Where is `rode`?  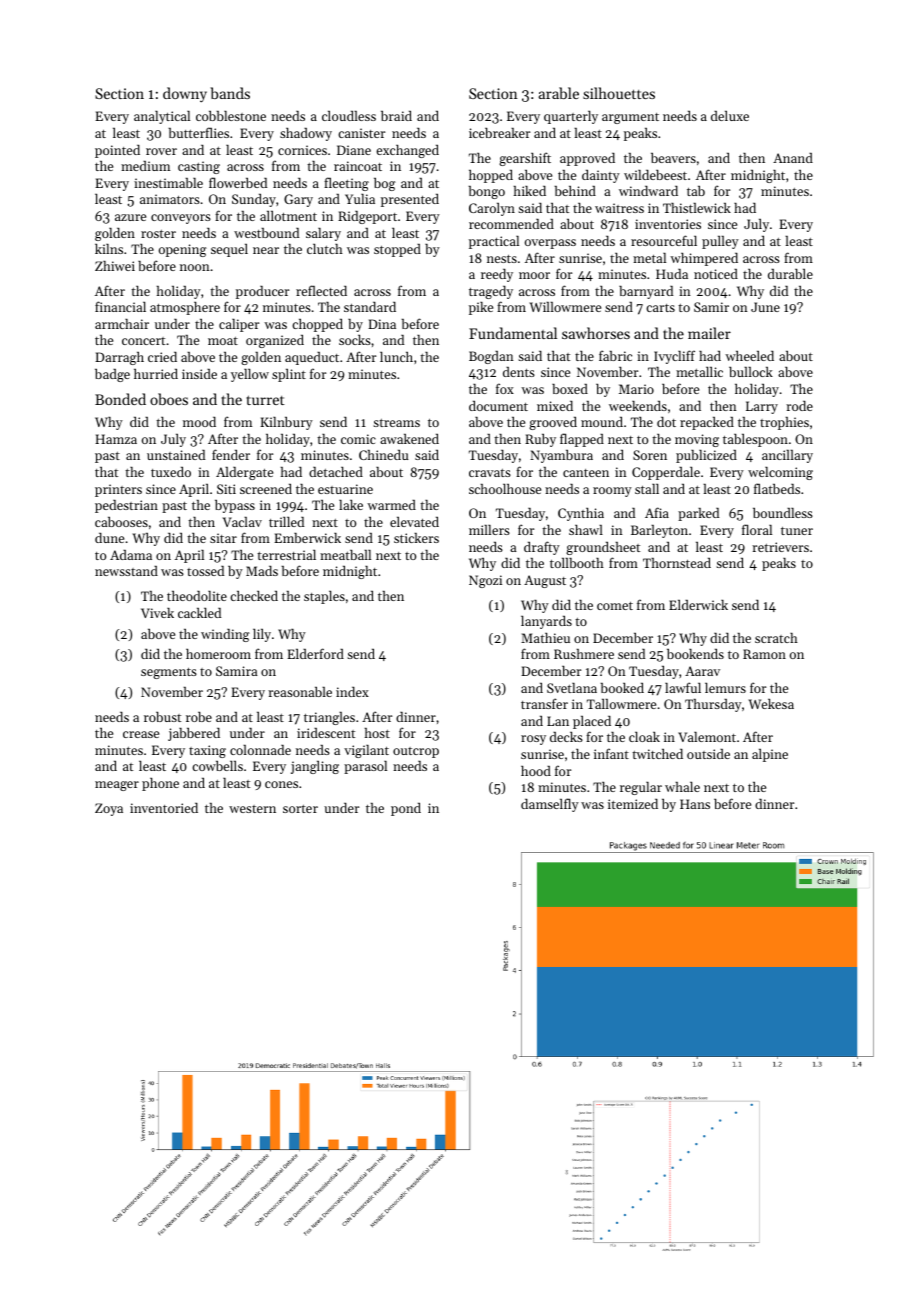 rode is located at coordinates (799, 406).
